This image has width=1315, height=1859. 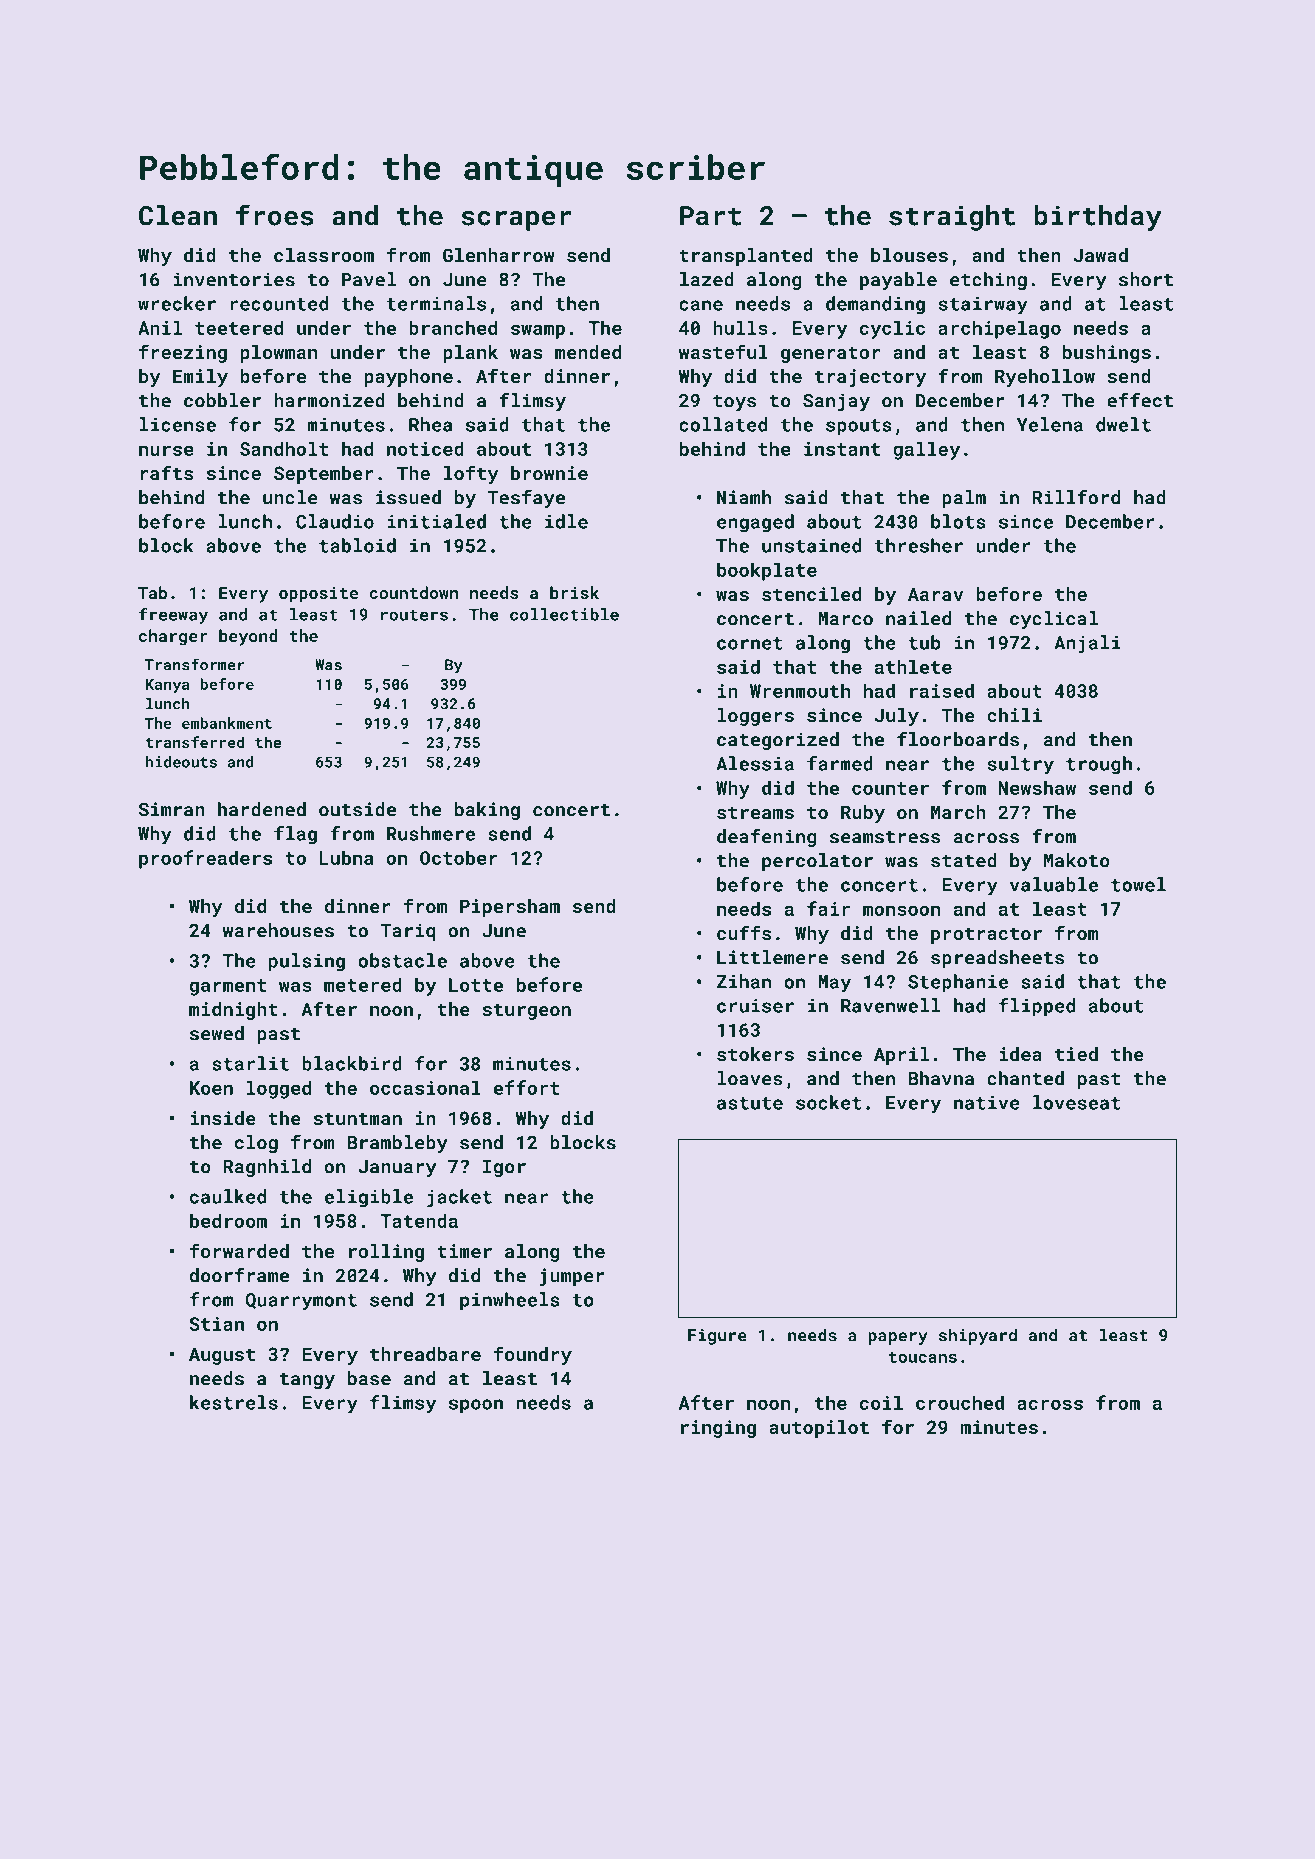 What do you see at coordinates (234, 279) in the image?
I see `inventories` at bounding box center [234, 279].
